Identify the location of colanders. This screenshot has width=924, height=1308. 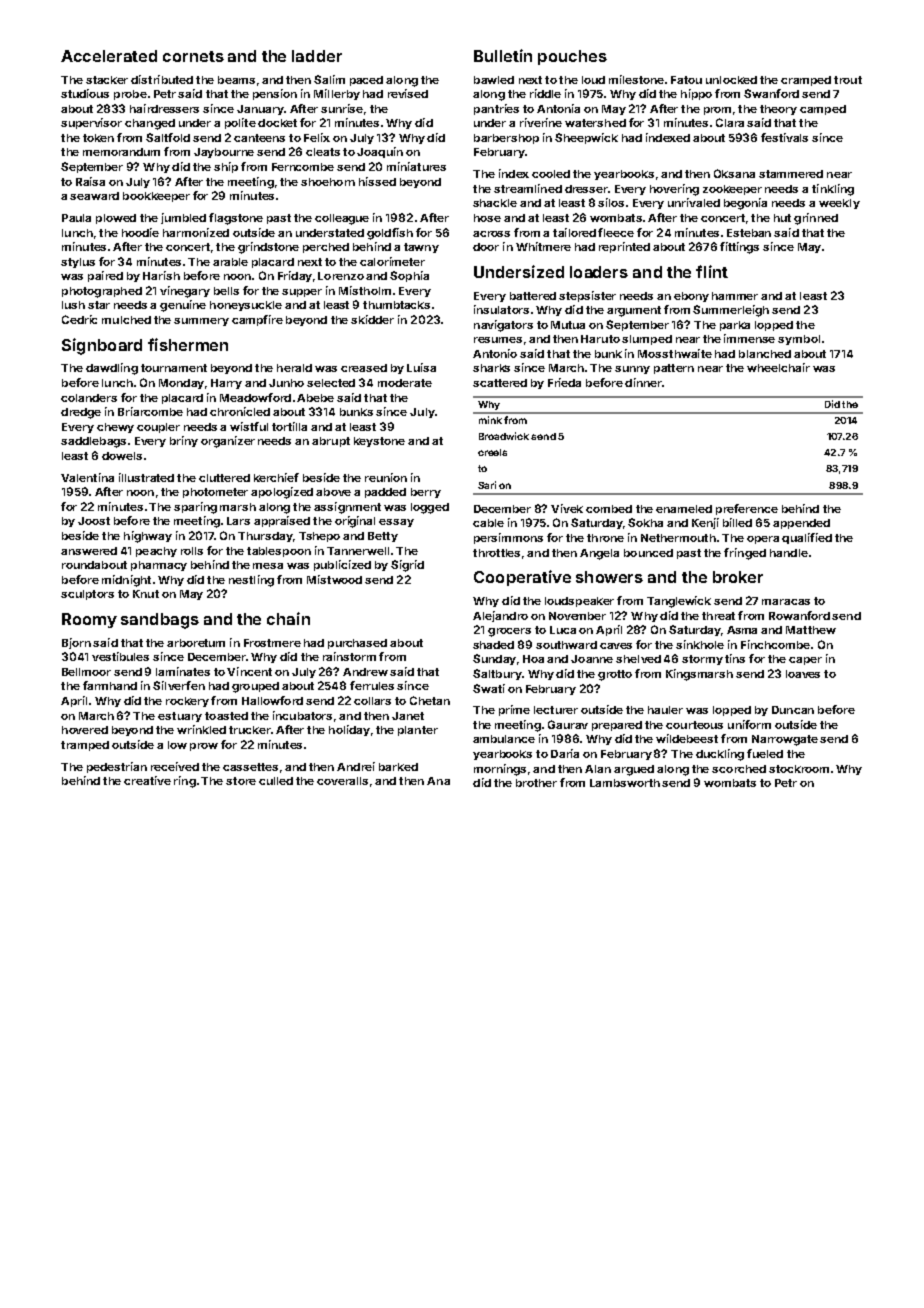
(89, 398).
